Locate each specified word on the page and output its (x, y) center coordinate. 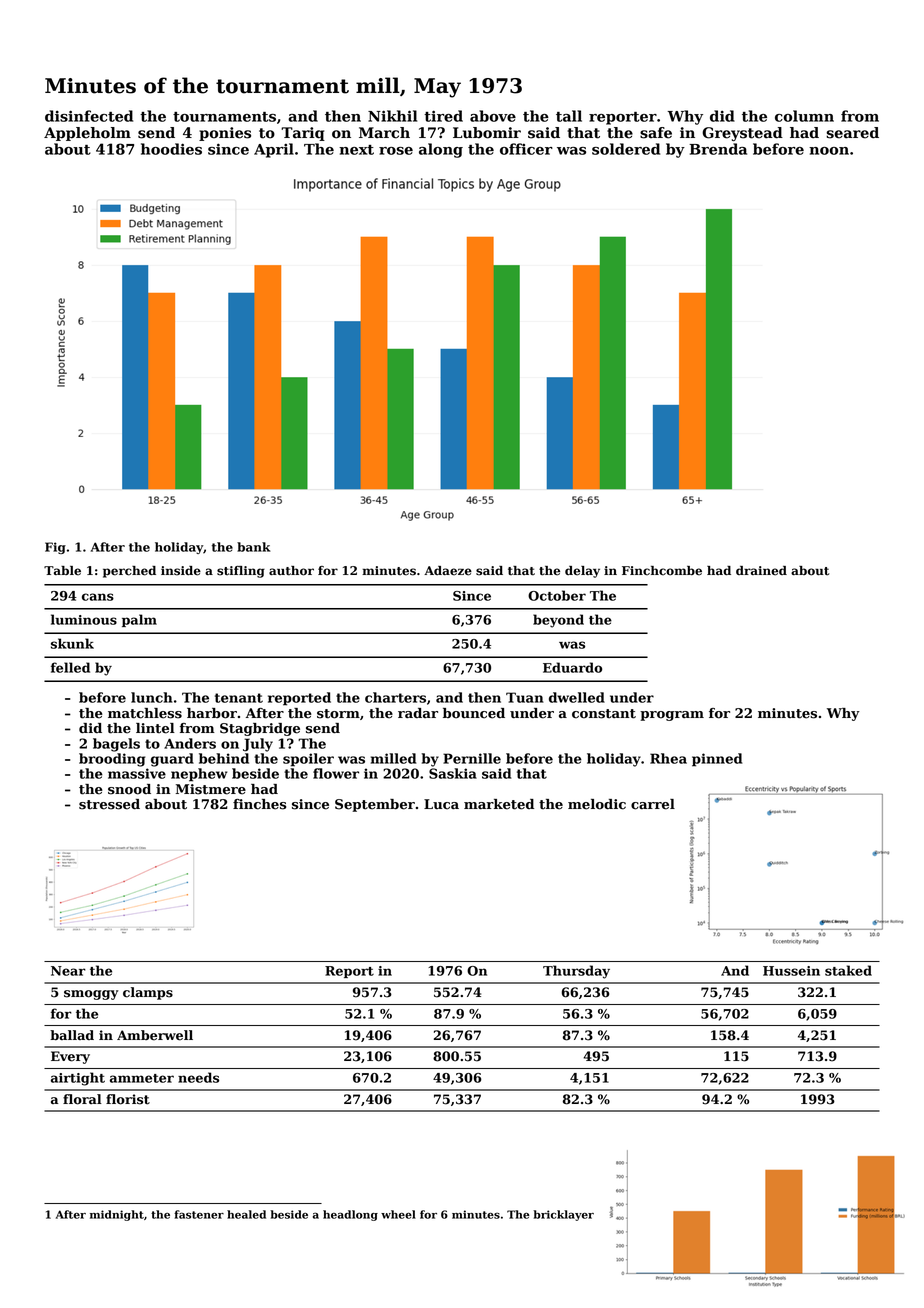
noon (829, 151)
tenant (239, 698)
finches (259, 804)
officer (526, 149)
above (493, 116)
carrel (653, 804)
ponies (225, 134)
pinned (717, 760)
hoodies (171, 149)
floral (82, 1099)
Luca (441, 804)
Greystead (742, 134)
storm (338, 714)
